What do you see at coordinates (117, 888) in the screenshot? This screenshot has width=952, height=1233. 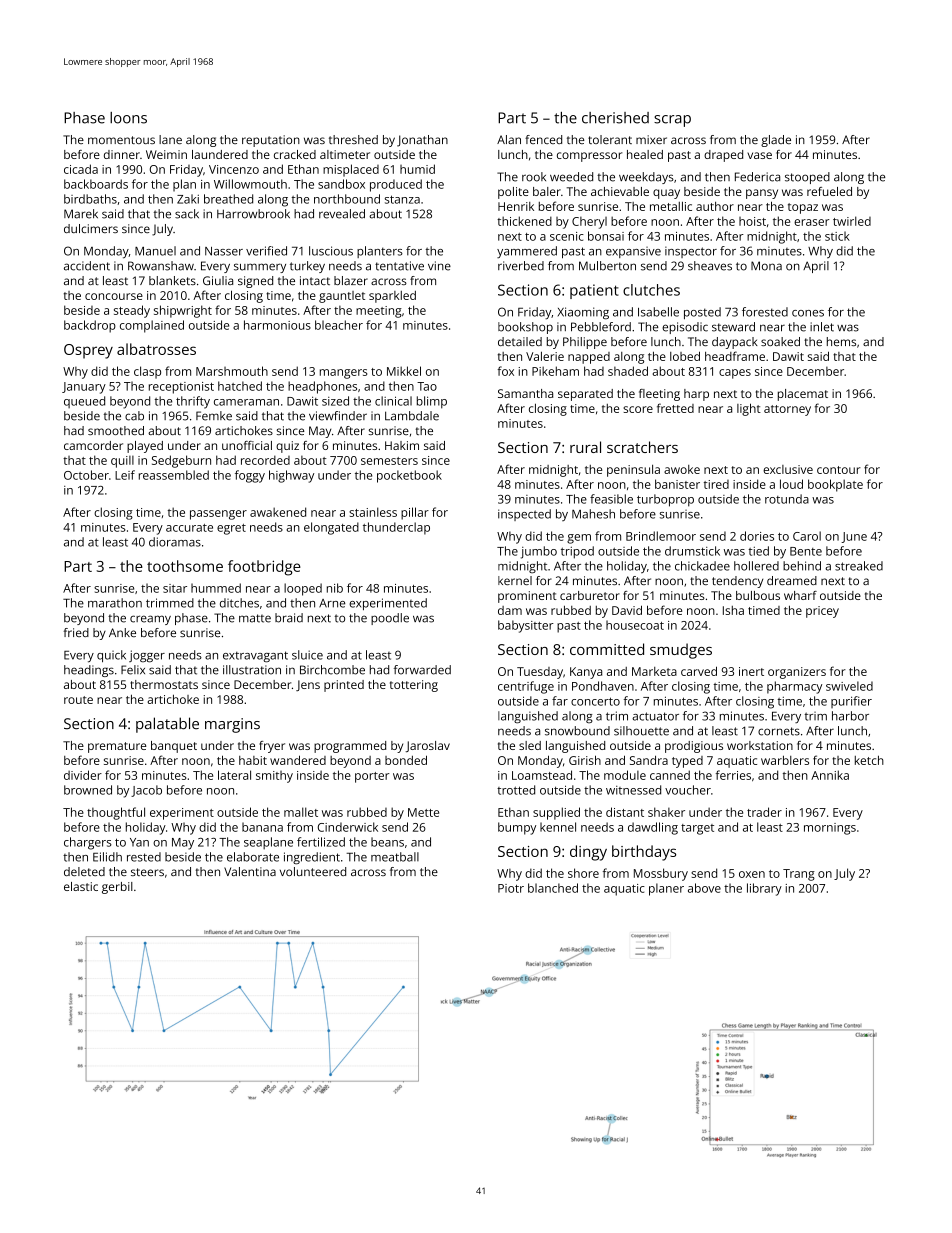 I see `gerbil` at bounding box center [117, 888].
